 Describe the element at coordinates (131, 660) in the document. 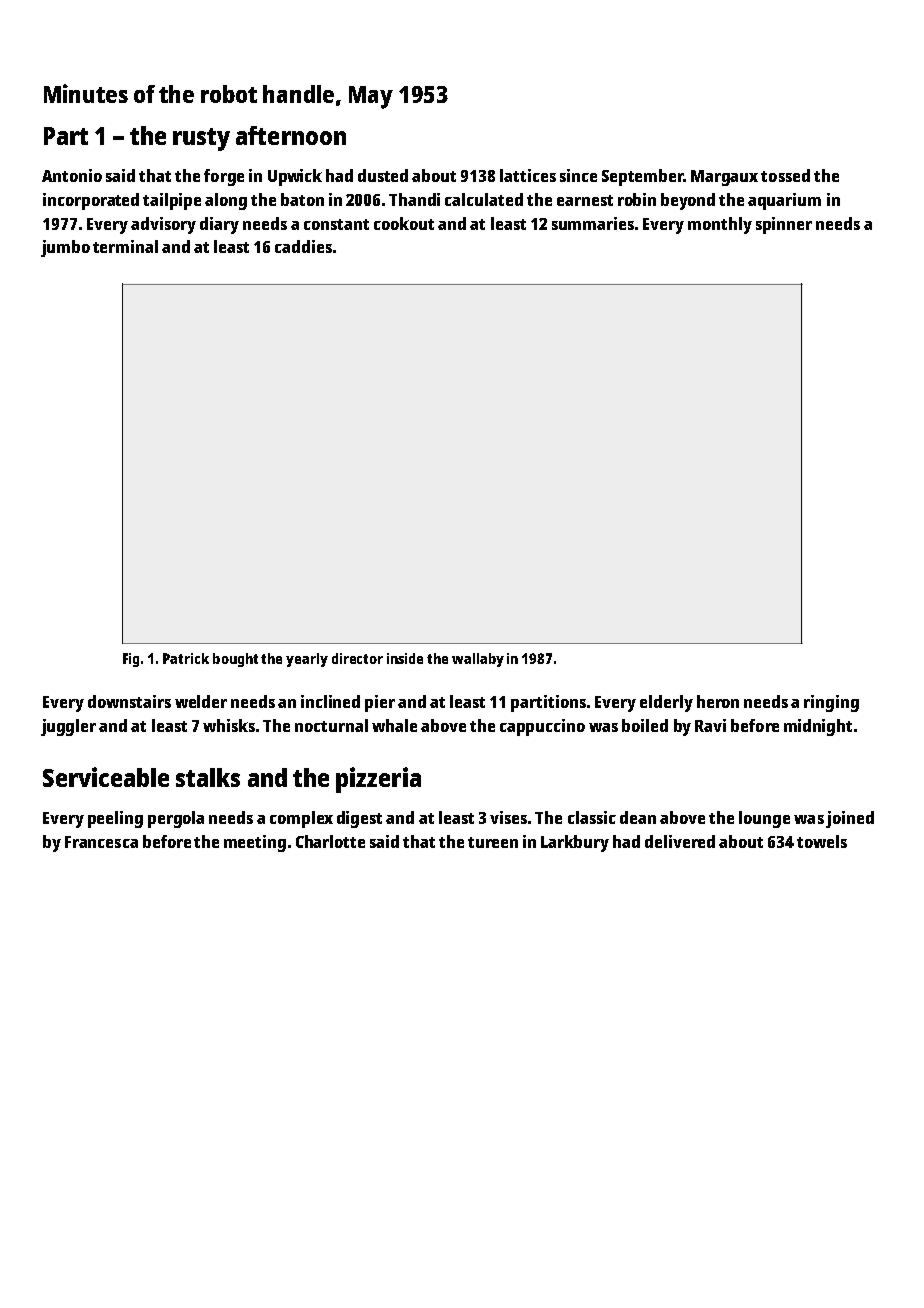

I see `Fig` at that location.
